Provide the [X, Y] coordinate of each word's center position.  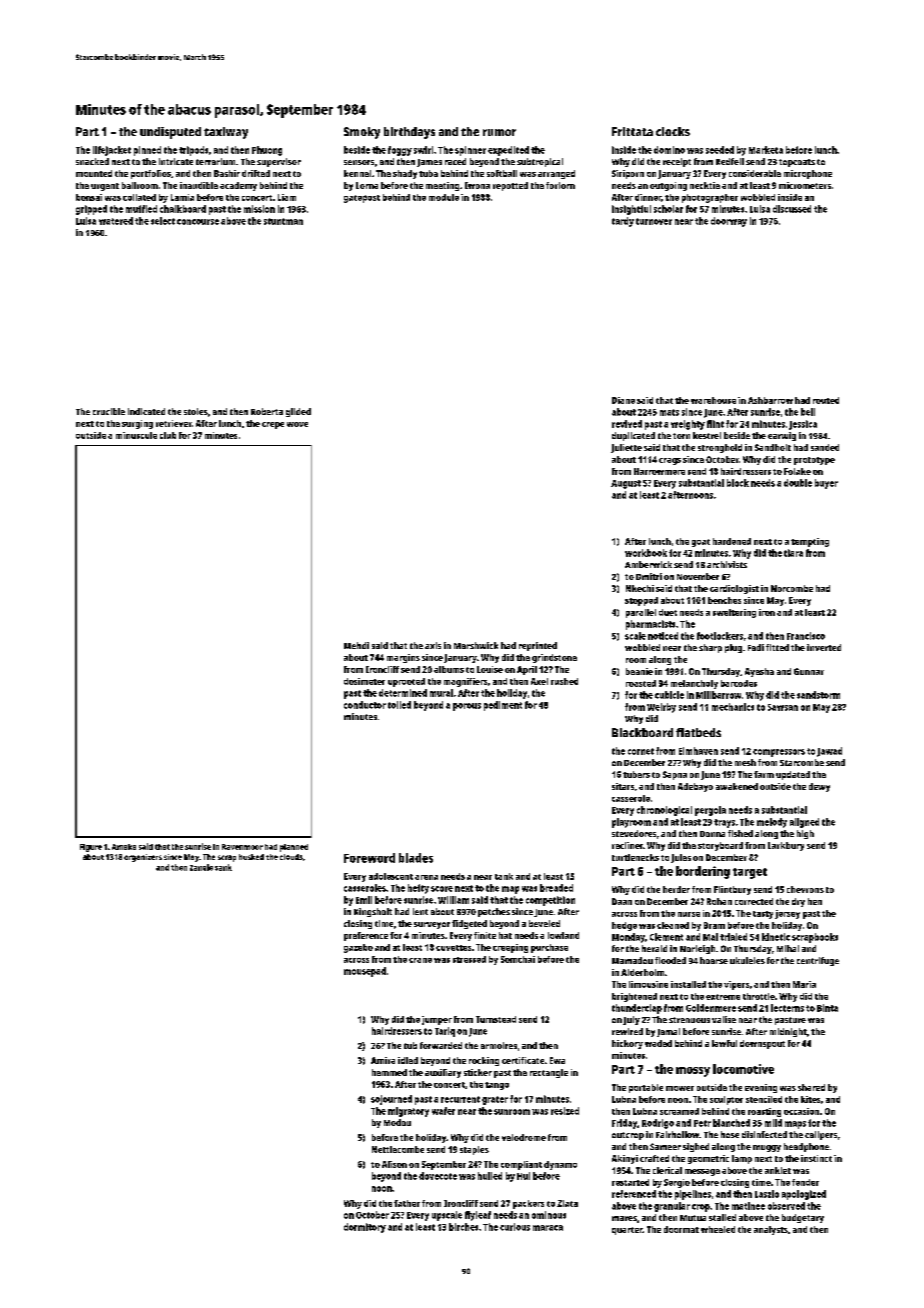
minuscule [136, 435]
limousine [648, 984]
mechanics [733, 707]
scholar [668, 209]
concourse [198, 222]
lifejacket [112, 151]
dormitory [365, 1228]
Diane [623, 400]
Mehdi [356, 645]
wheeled [718, 1229]
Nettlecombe [398, 1149]
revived [627, 424]
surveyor [432, 925]
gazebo [358, 948]
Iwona [477, 185]
